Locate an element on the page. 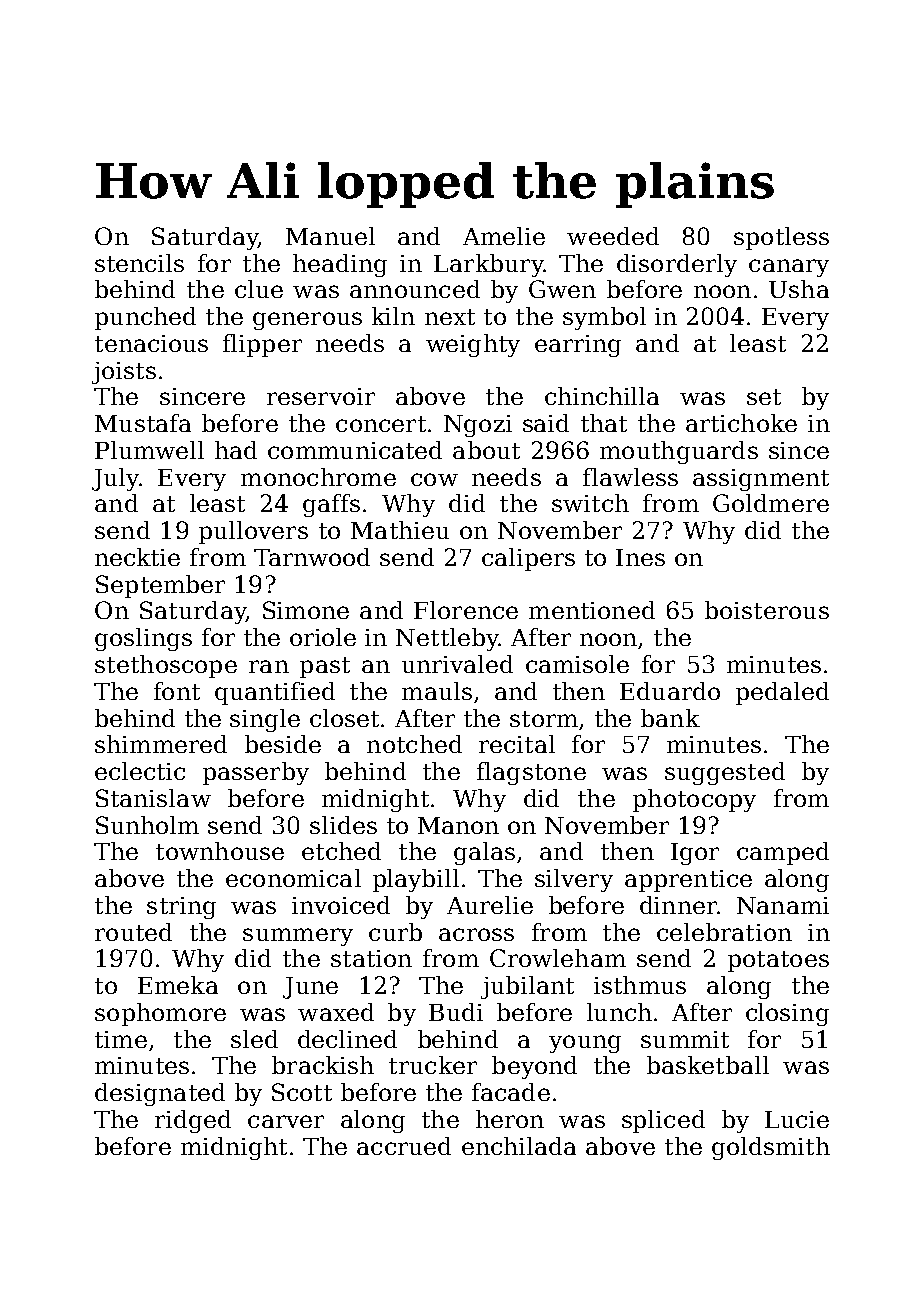  stencils is located at coordinates (139, 263).
